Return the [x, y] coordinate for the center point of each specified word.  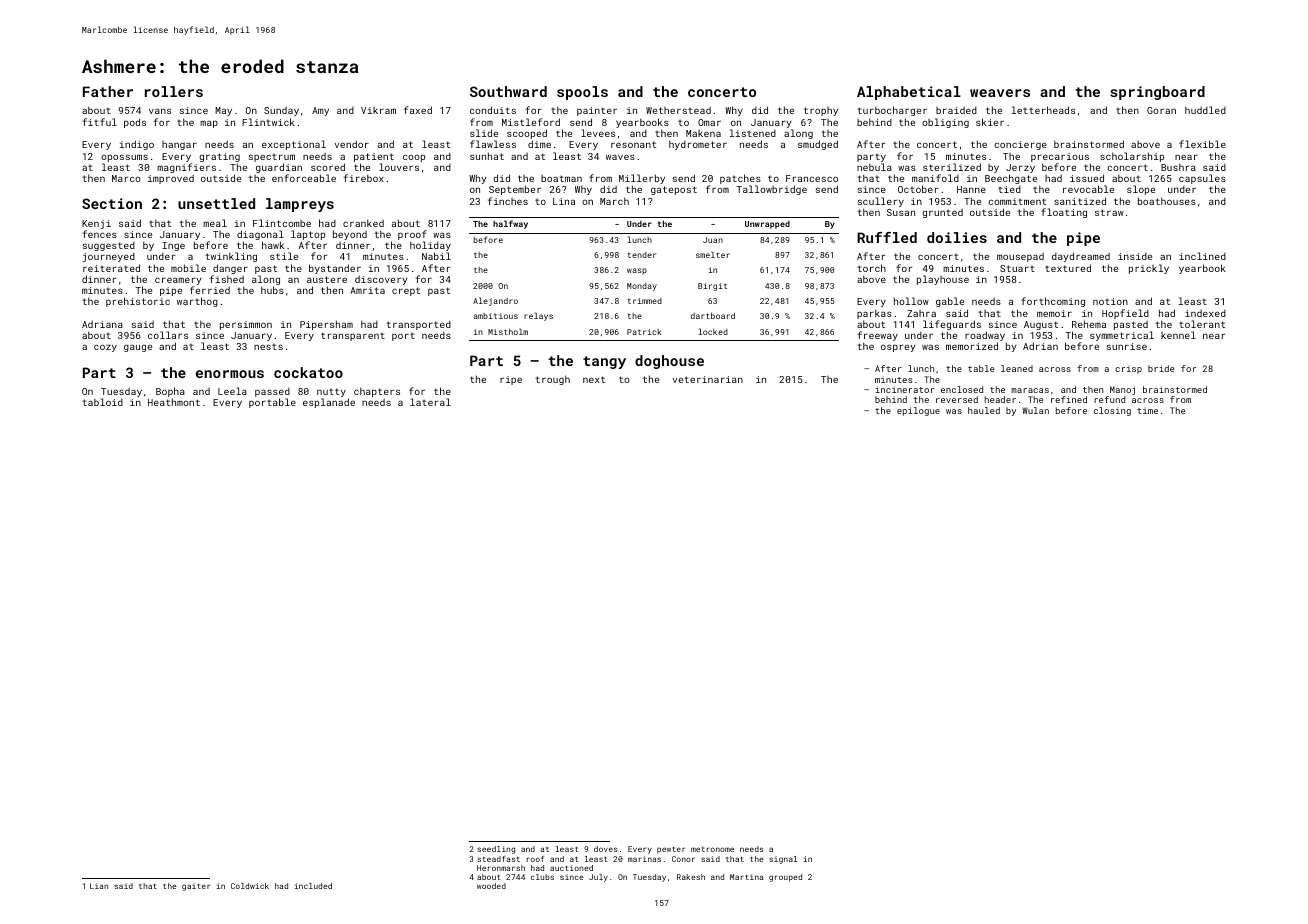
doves [605, 849]
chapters [377, 392]
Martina [746, 877]
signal [783, 860]
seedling [496, 850]
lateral [430, 402]
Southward [508, 91]
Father [108, 91]
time [1147, 410]
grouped [785, 878]
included [313, 886]
